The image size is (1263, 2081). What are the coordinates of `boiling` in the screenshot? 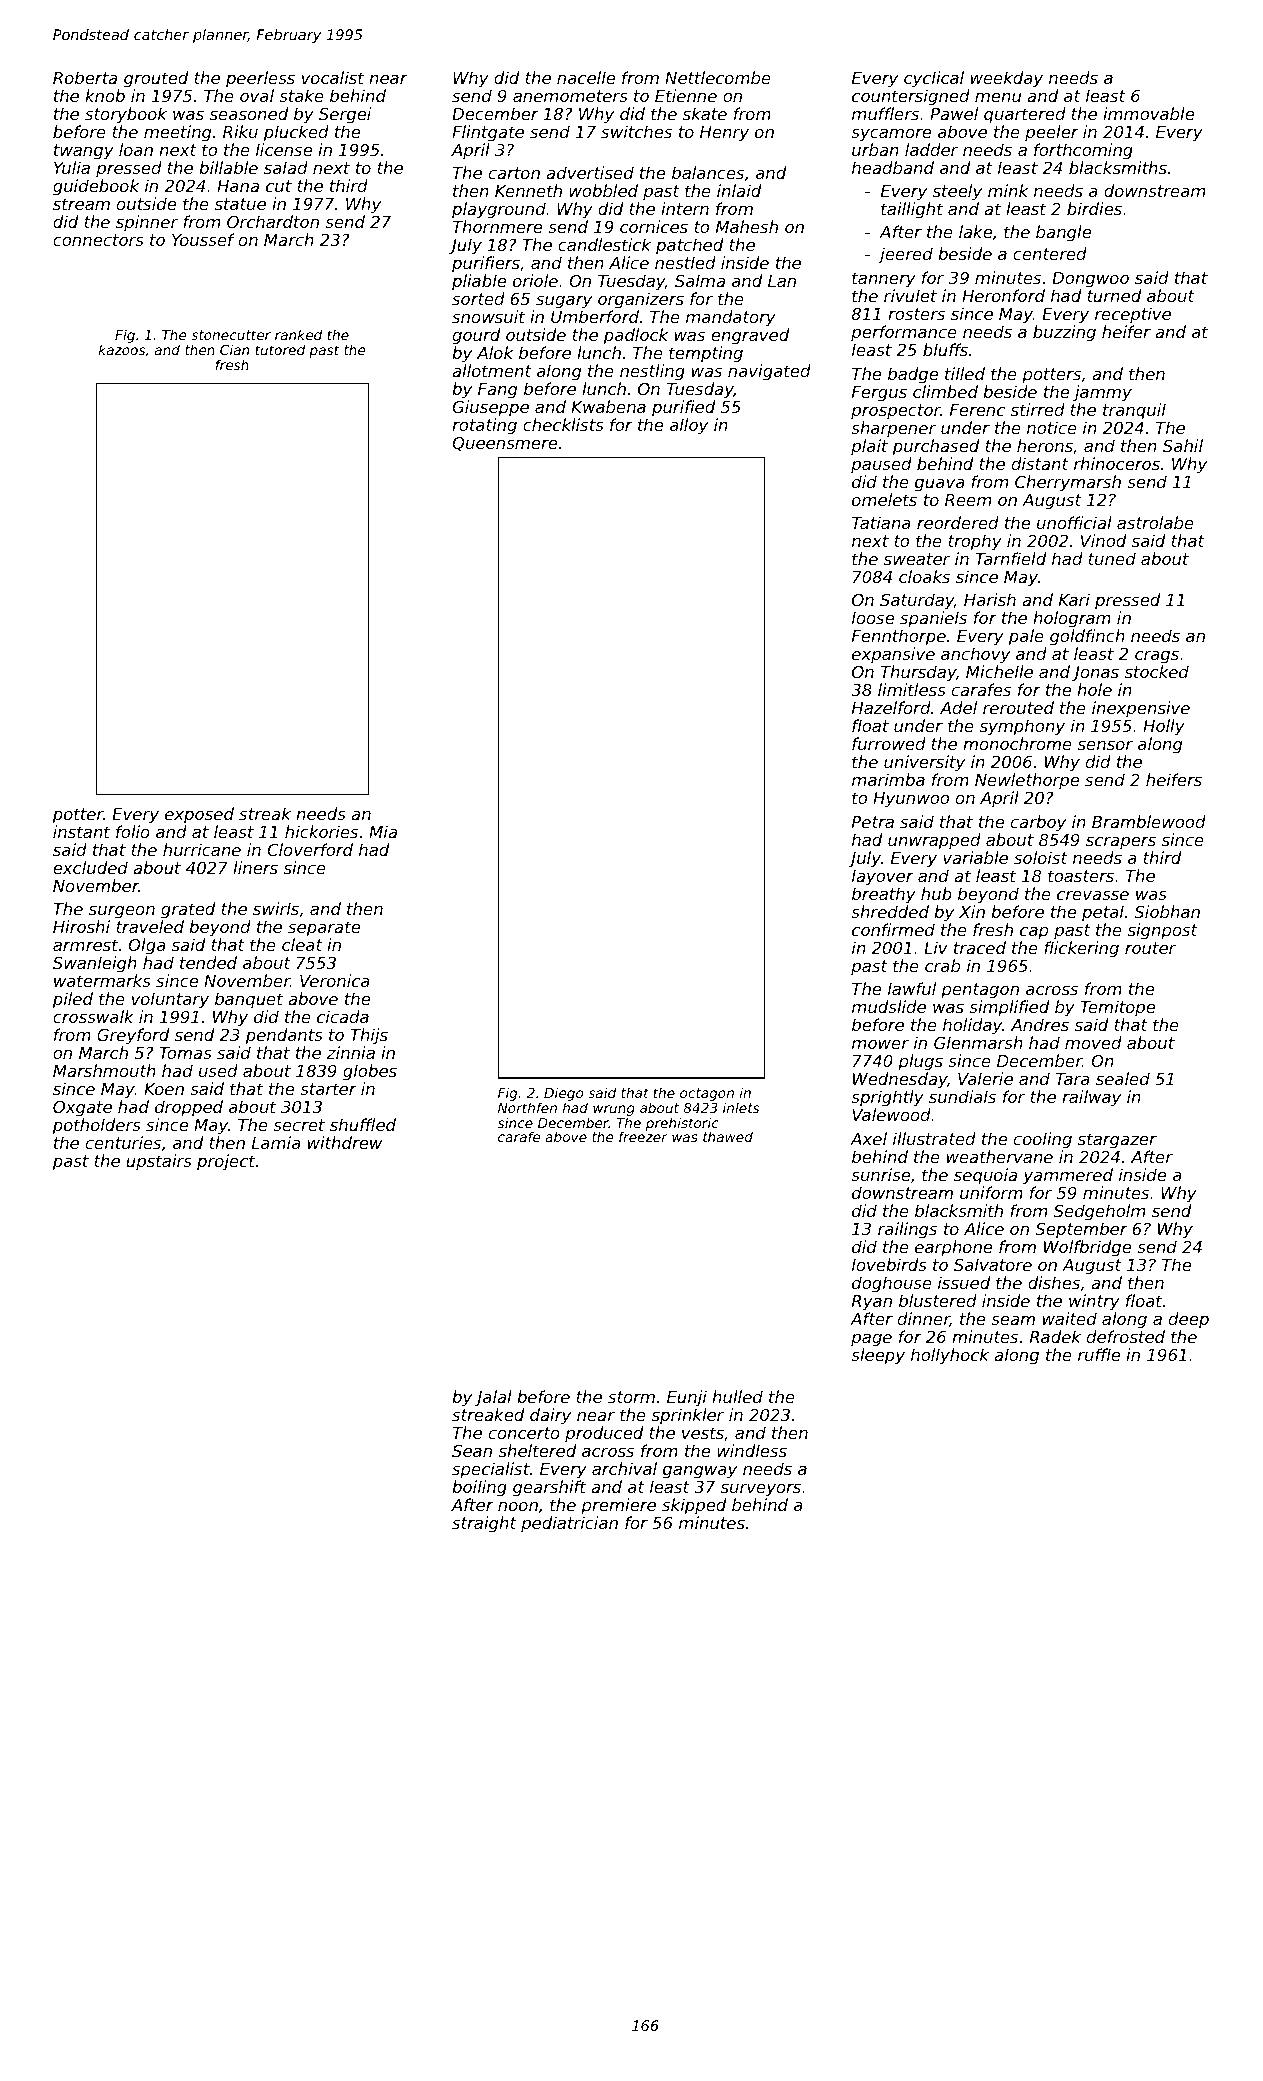 It's located at (479, 1488).
